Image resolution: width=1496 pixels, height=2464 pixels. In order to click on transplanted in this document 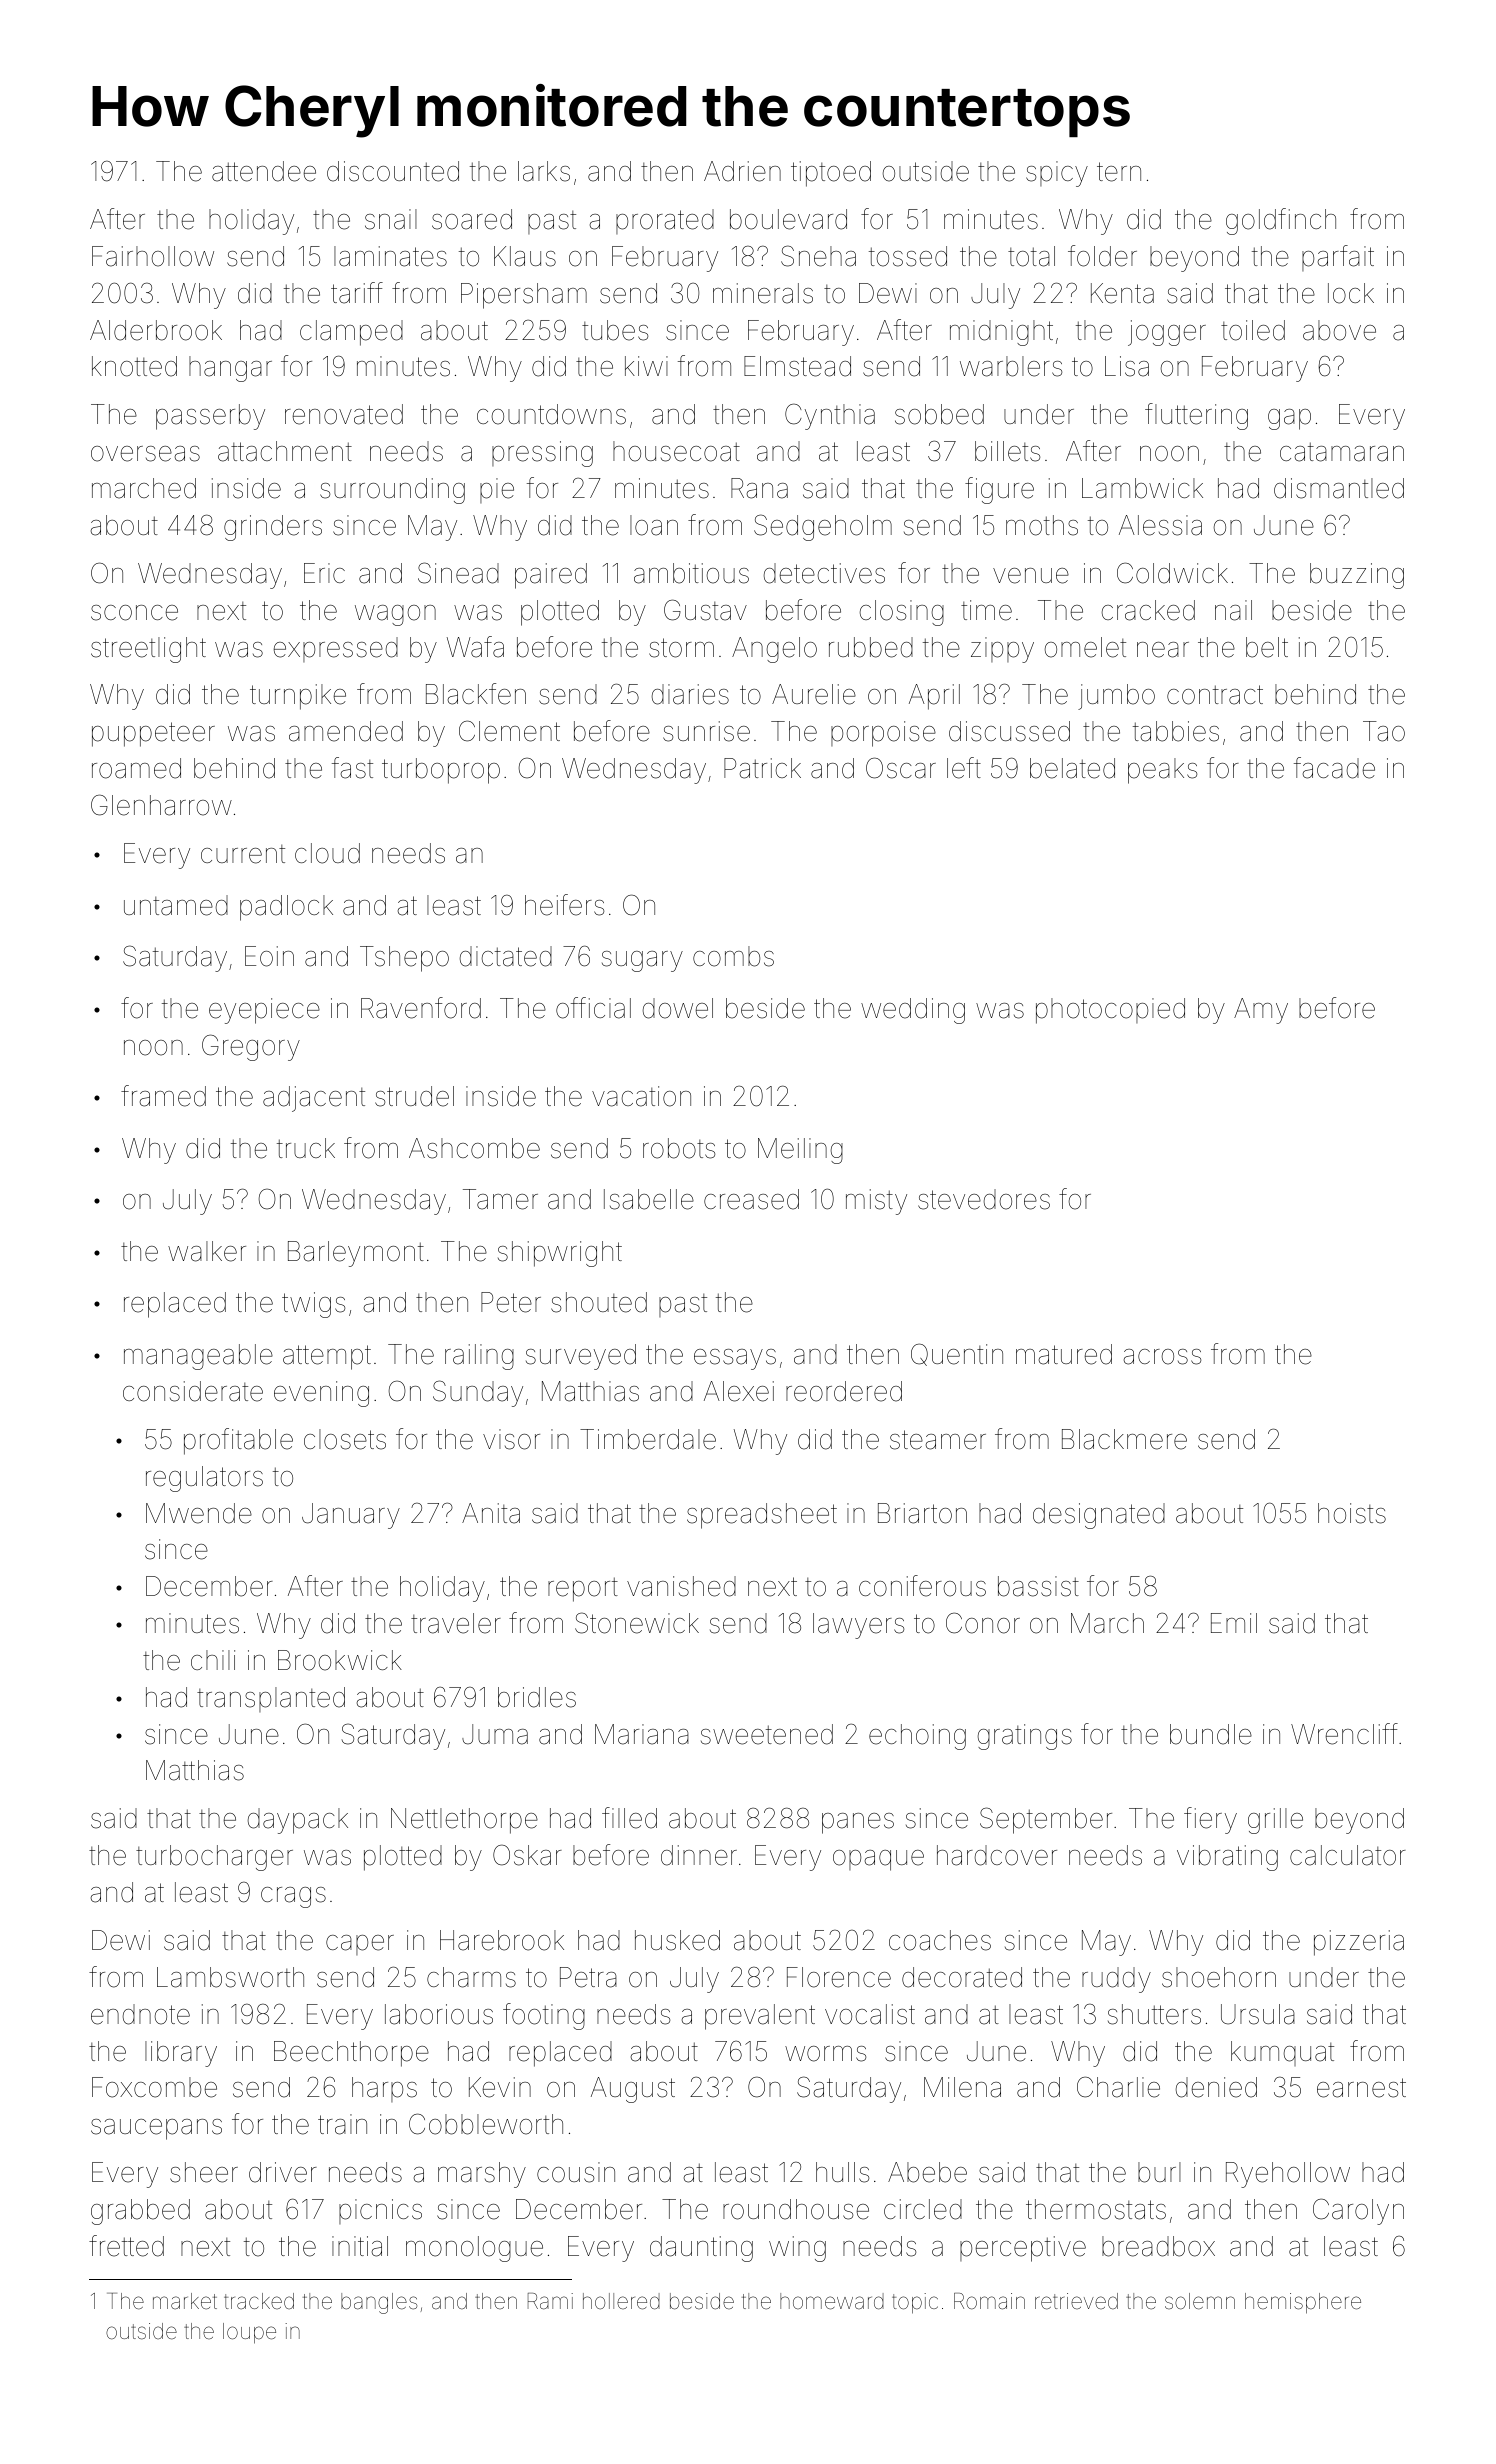, I will do `click(271, 1699)`.
